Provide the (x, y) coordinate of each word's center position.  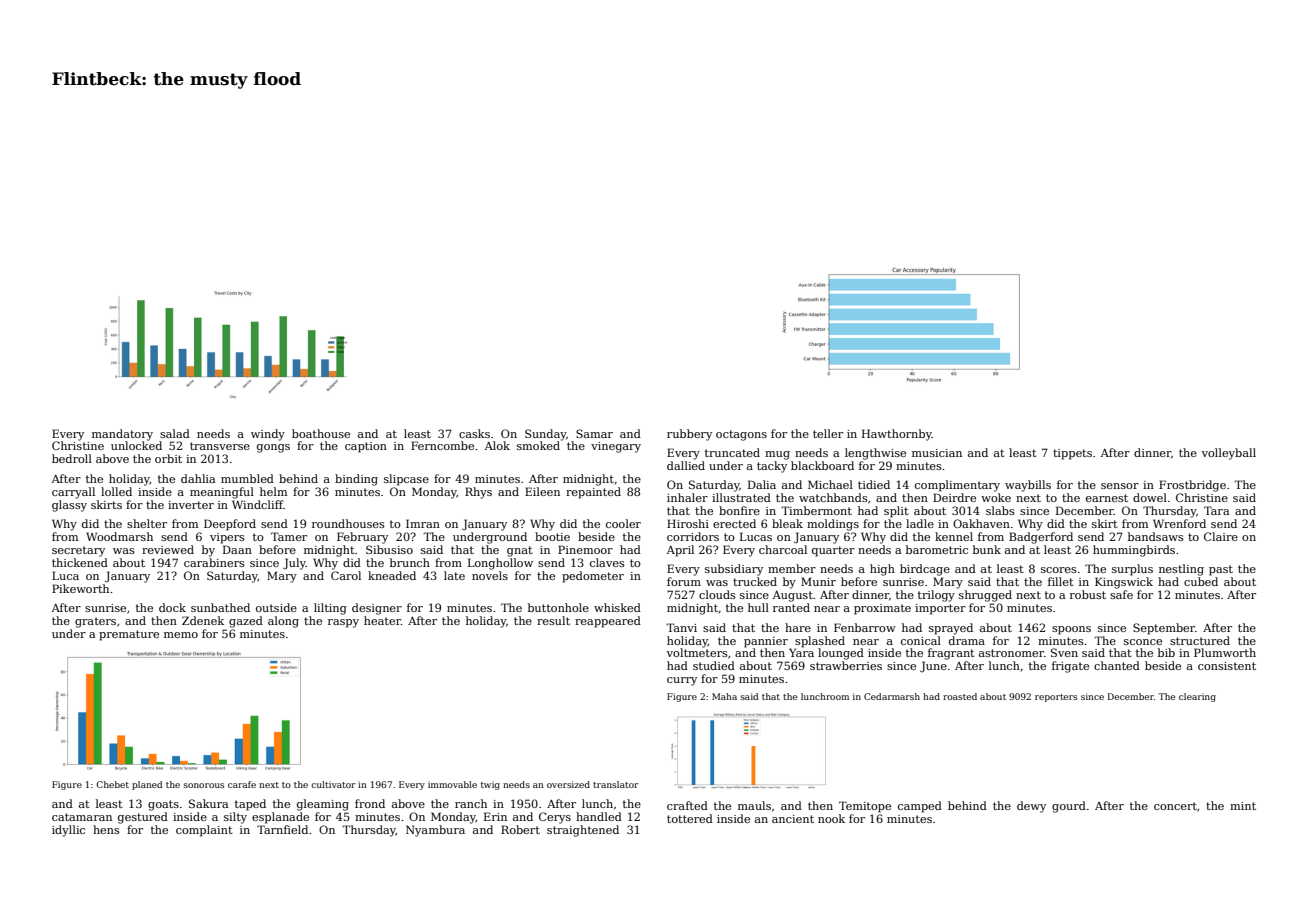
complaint (204, 831)
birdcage (925, 570)
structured (1200, 640)
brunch (410, 562)
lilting (330, 609)
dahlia (198, 478)
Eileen (542, 491)
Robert (520, 829)
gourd (1069, 807)
